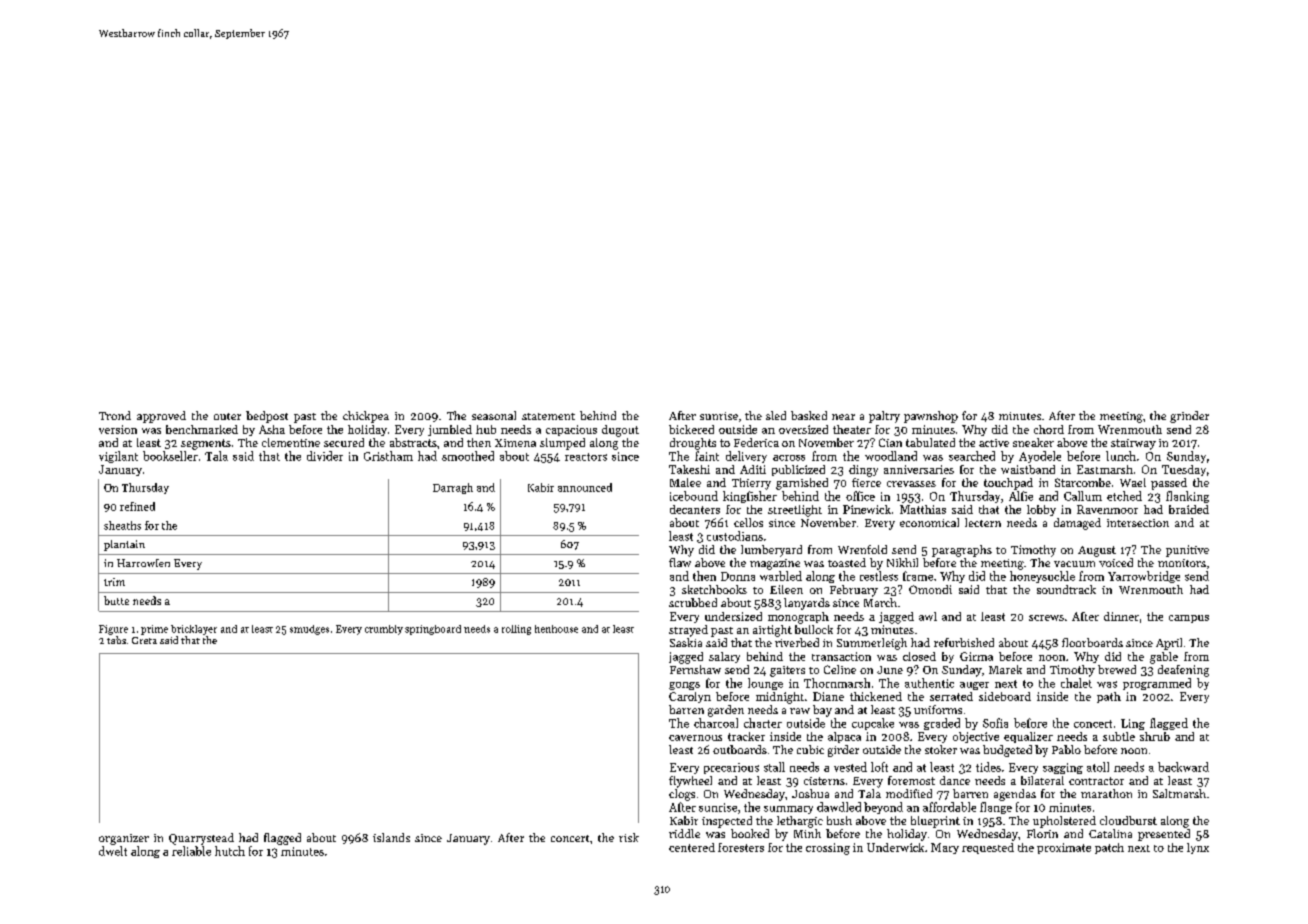 This page has height=924, width=1308. Describe the element at coordinates (1117, 669) in the page. I see `brewed` at that location.
